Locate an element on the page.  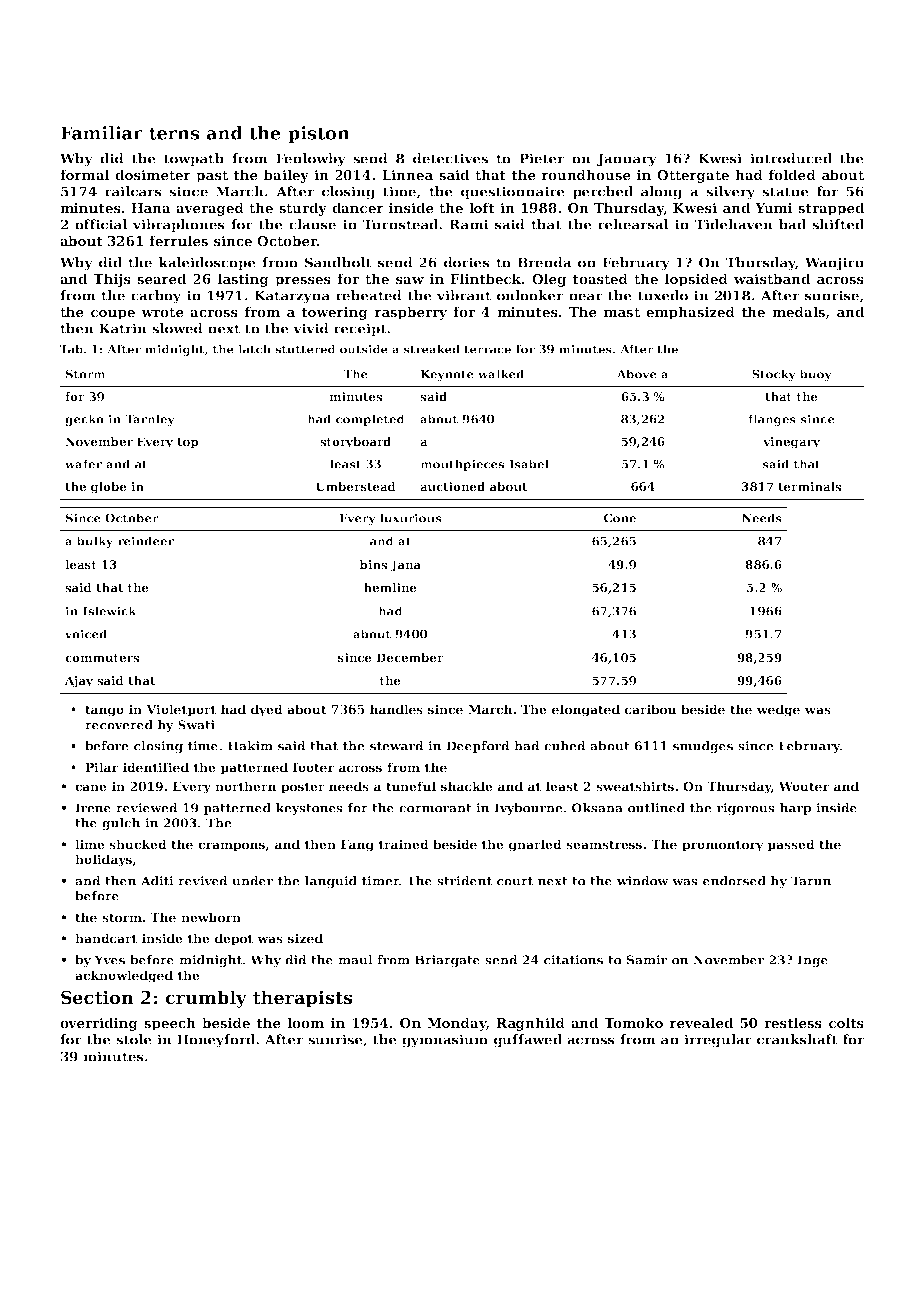
January is located at coordinates (627, 160).
